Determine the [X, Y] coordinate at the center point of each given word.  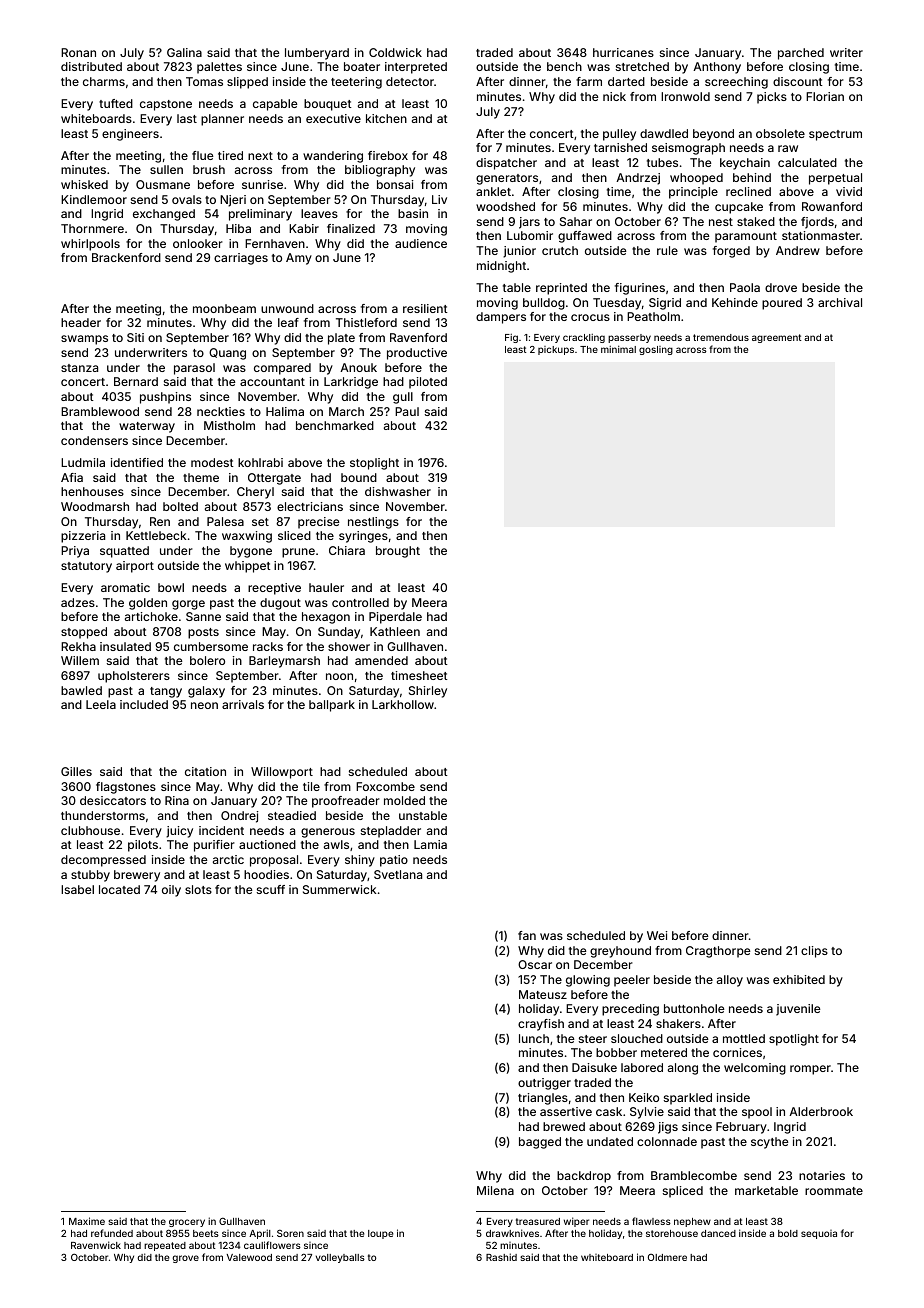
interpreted [416, 68]
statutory [86, 567]
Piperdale [395, 618]
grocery [187, 1223]
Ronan [78, 52]
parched [801, 54]
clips [814, 952]
